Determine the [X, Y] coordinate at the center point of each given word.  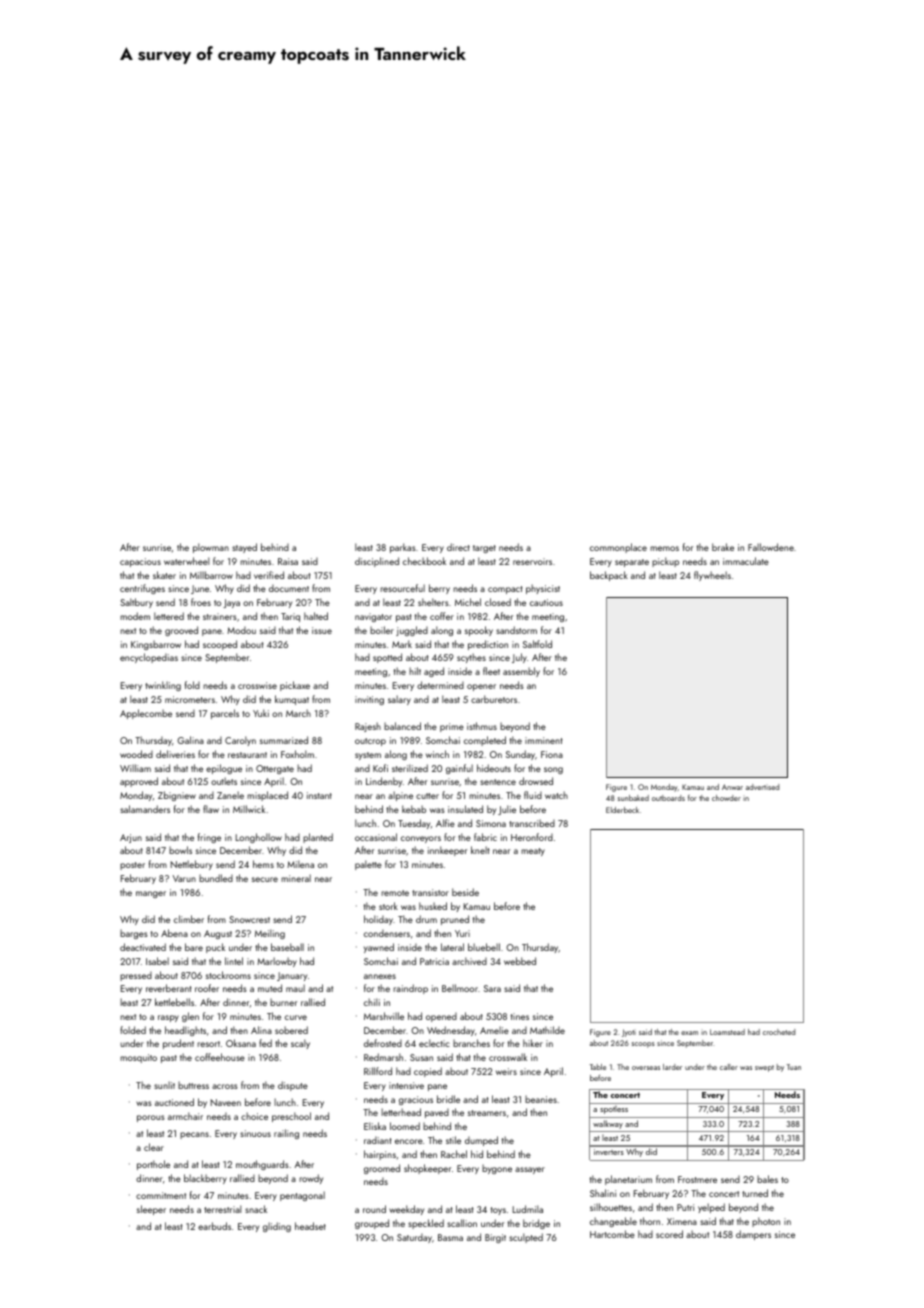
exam [689, 1033]
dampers [753, 1235]
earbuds [214, 1226]
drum [426, 919]
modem [135, 616]
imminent [543, 740]
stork [388, 906]
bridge [536, 1224]
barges [134, 934]
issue [322, 630]
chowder [726, 798]
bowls [180, 850]
